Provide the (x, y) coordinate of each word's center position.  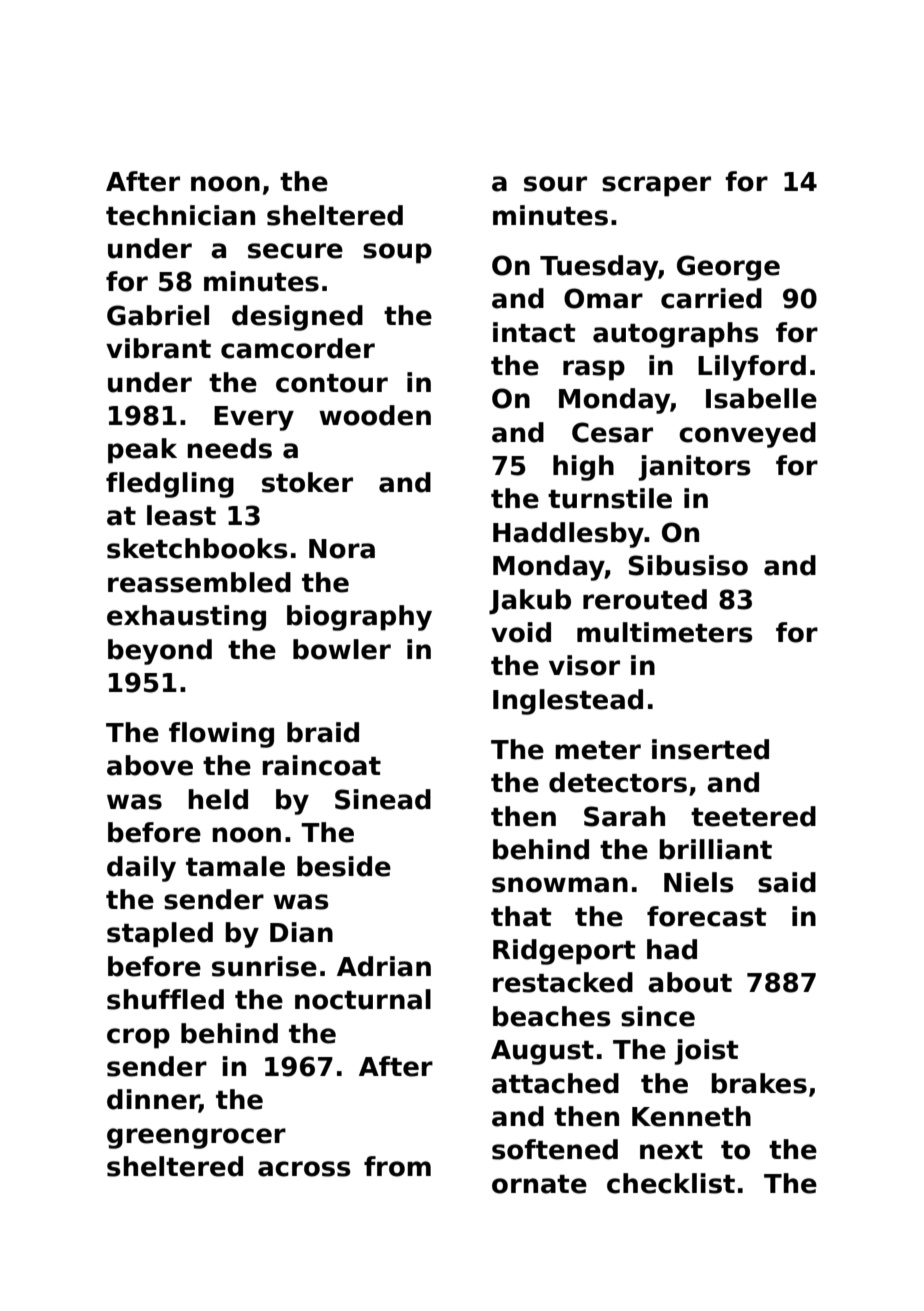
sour (555, 184)
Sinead (383, 799)
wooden (375, 415)
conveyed (747, 435)
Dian (301, 932)
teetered (753, 816)
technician (180, 215)
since (658, 1016)
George (728, 268)
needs (229, 448)
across (304, 1169)
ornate (539, 1184)
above (150, 765)
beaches (551, 1016)
